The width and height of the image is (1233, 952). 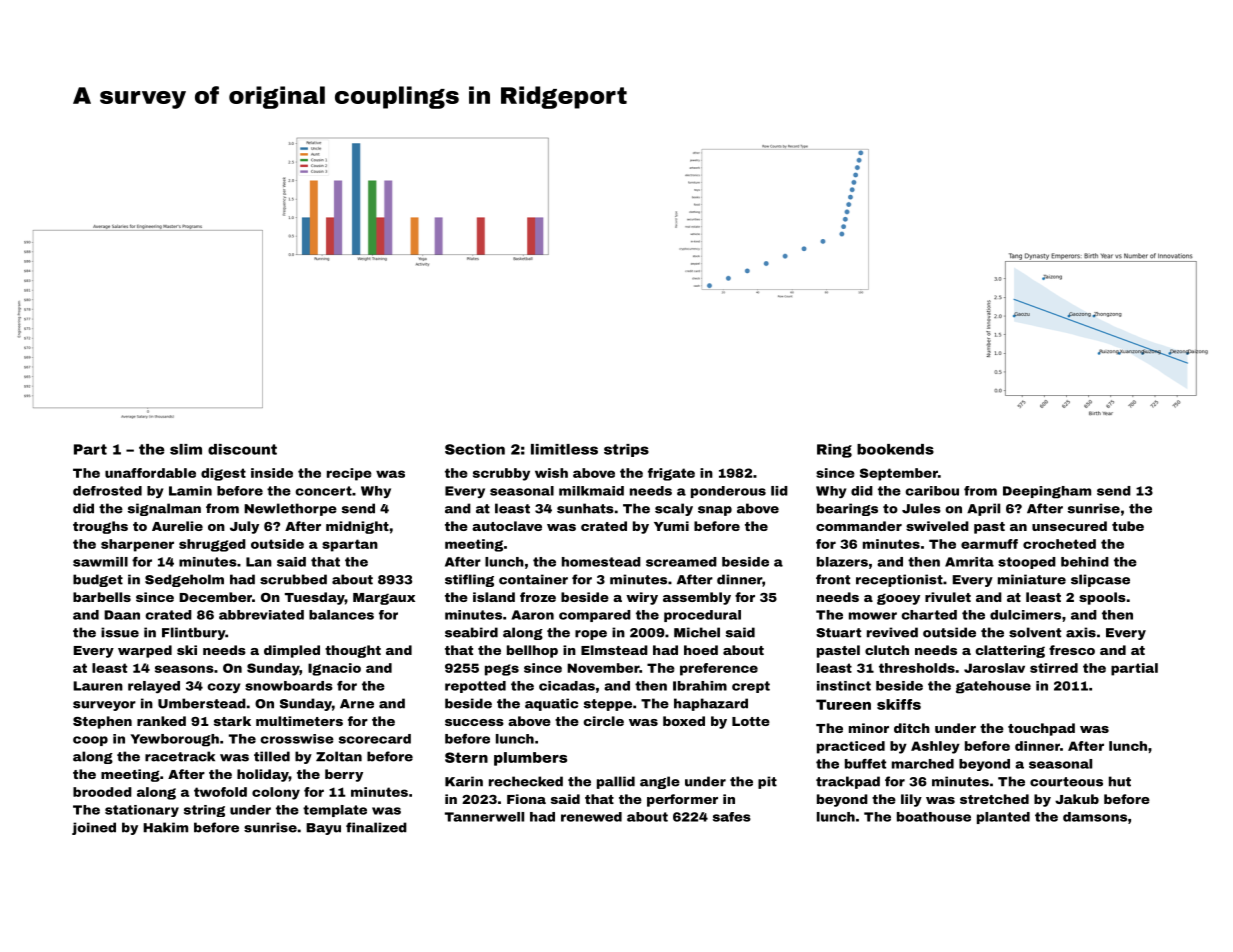 I want to click on spools, so click(x=1102, y=598).
